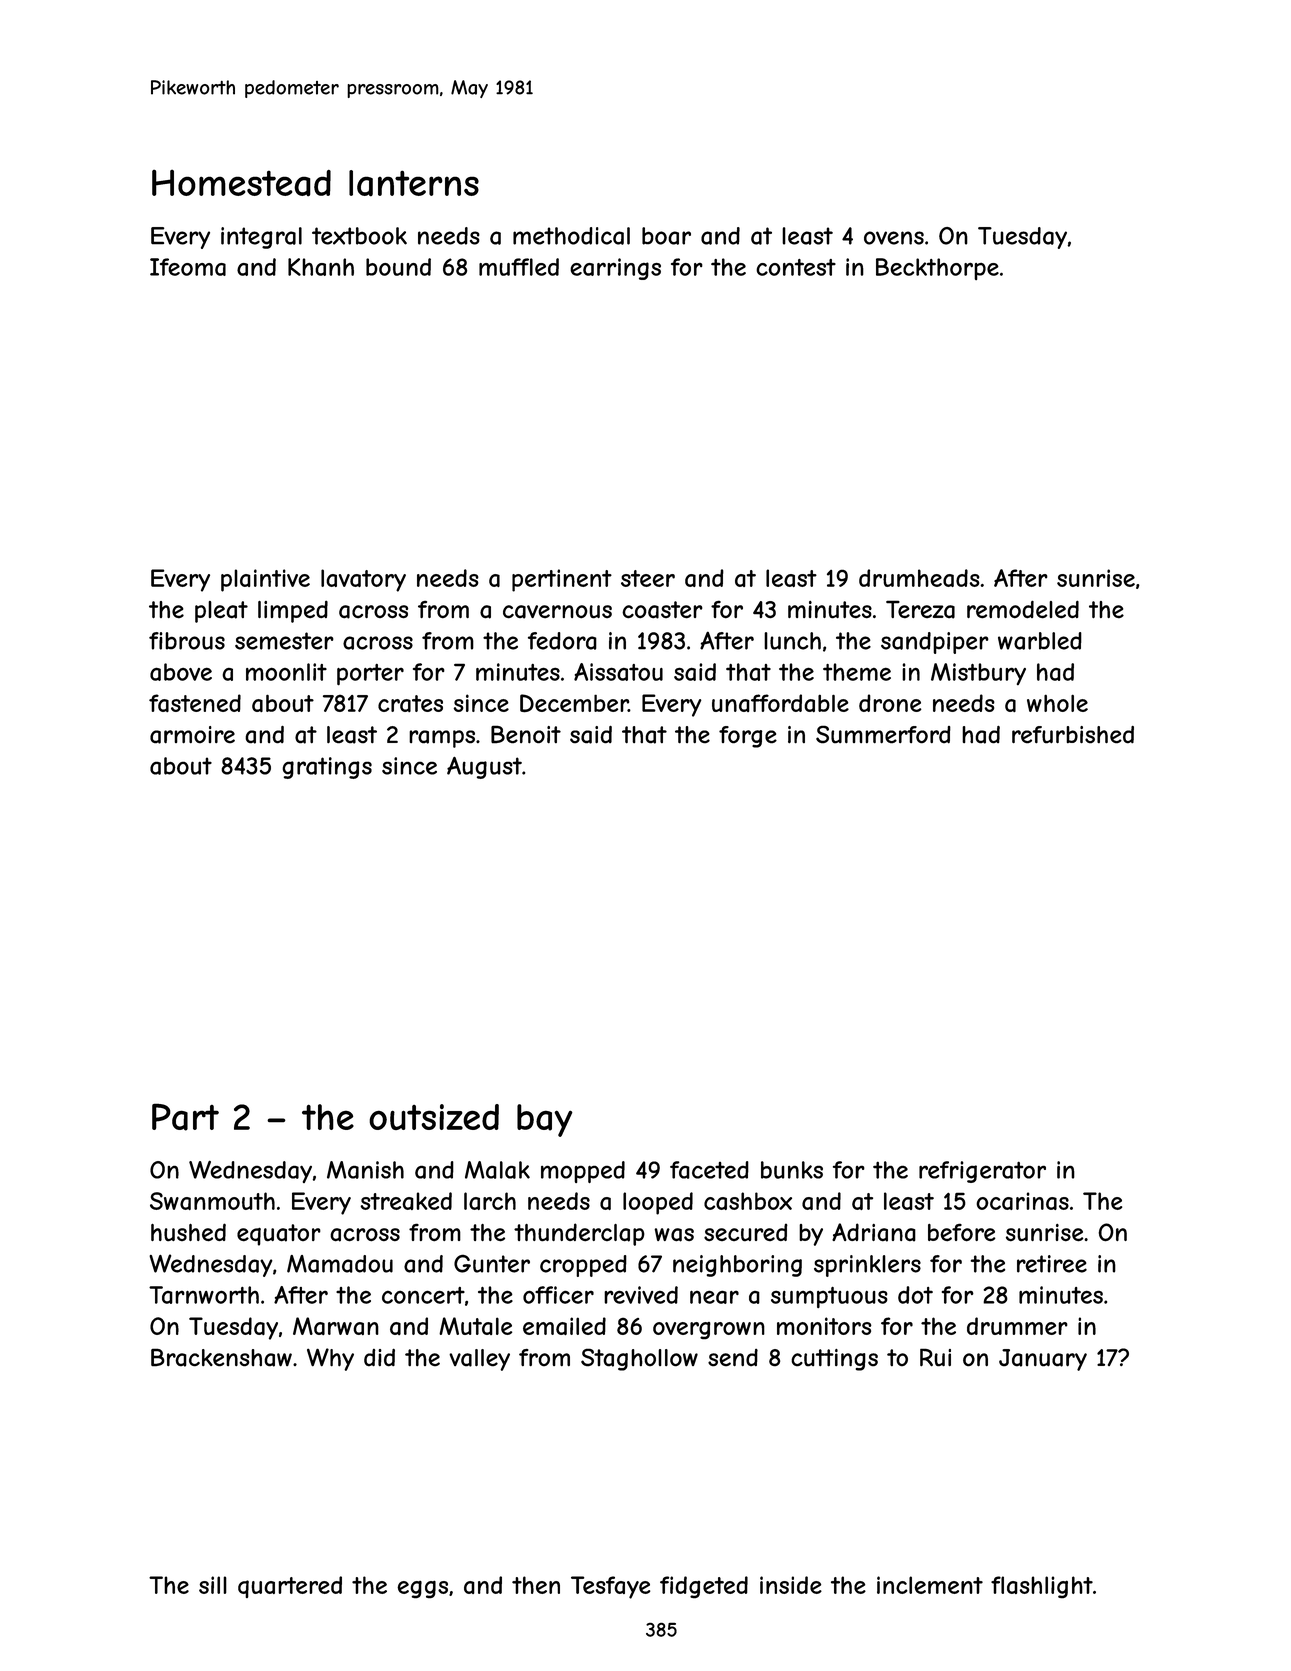  Describe the element at coordinates (748, 737) in the image. I see `forge` at that location.
